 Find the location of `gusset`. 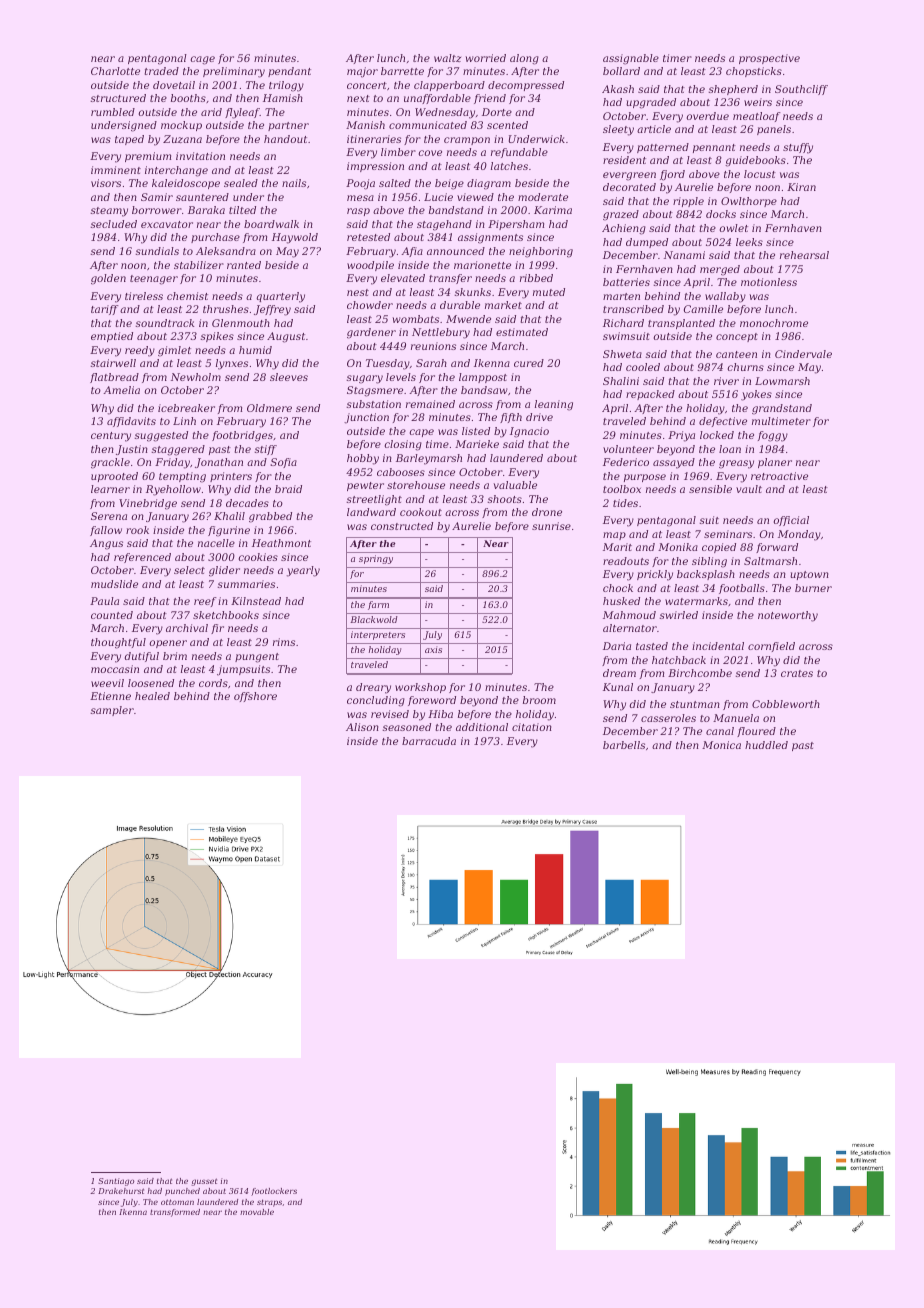

gusset is located at coordinates (204, 1182).
